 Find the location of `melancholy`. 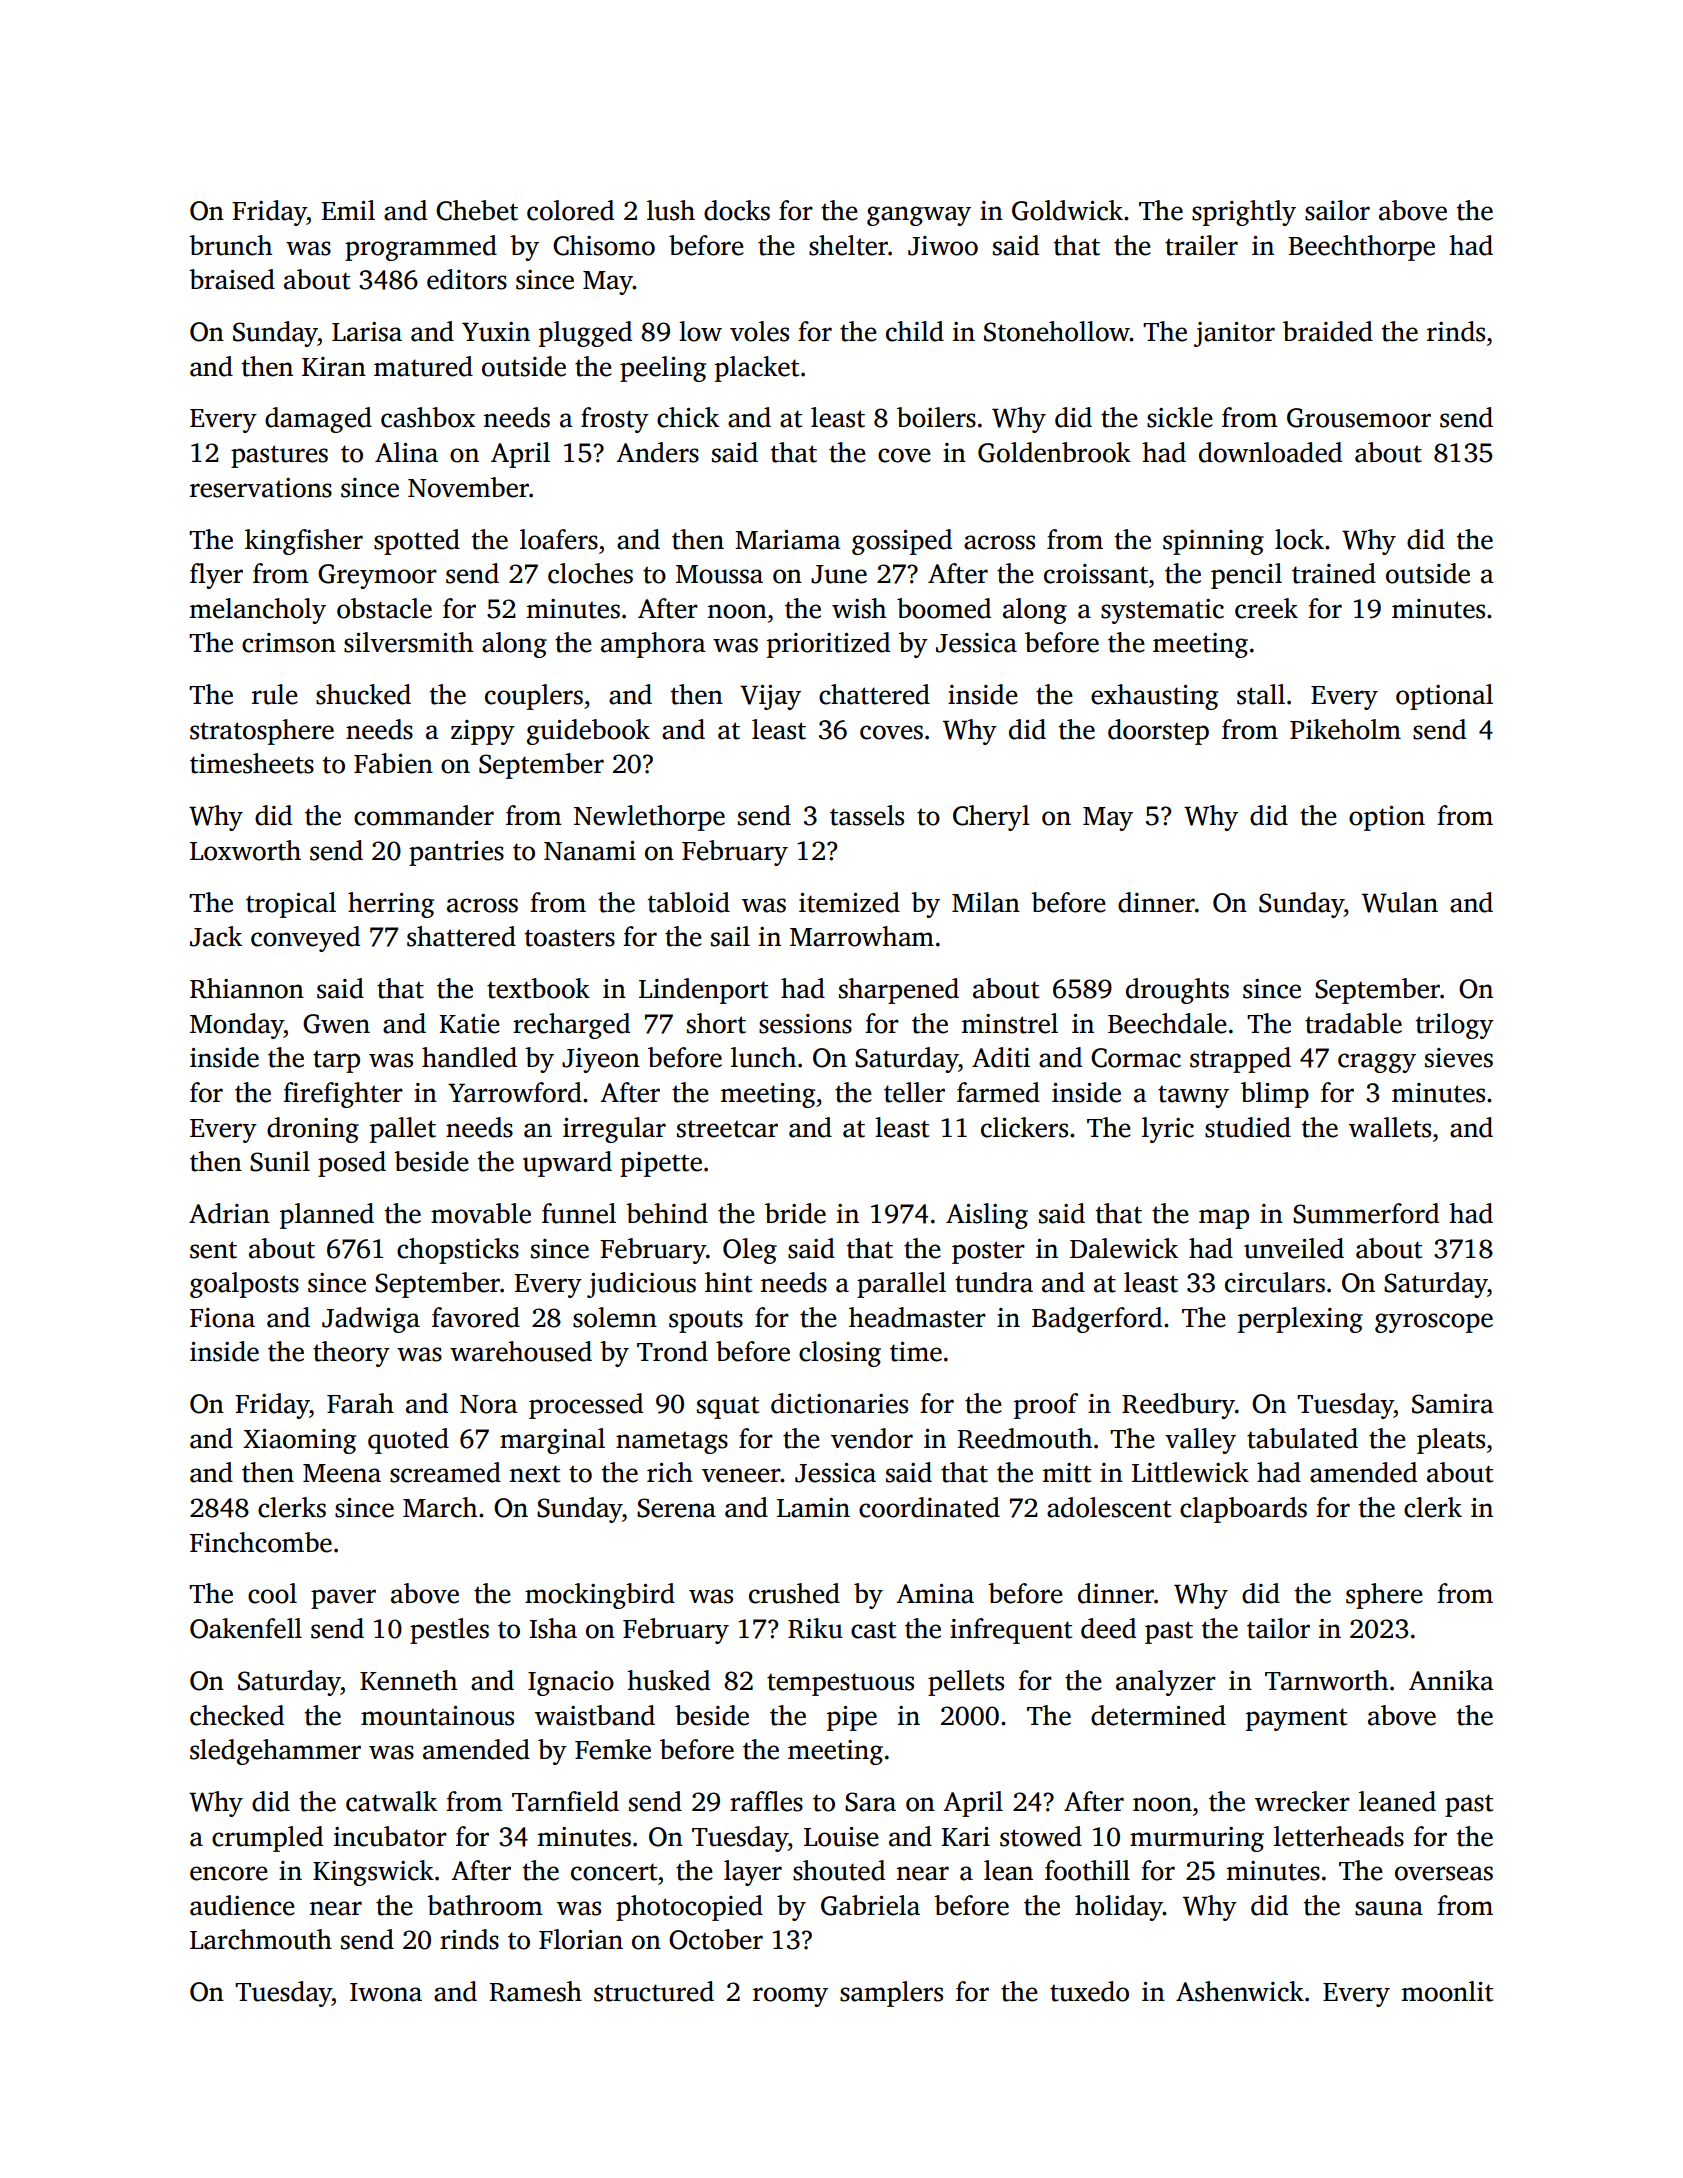

melancholy is located at coordinates (258, 611).
